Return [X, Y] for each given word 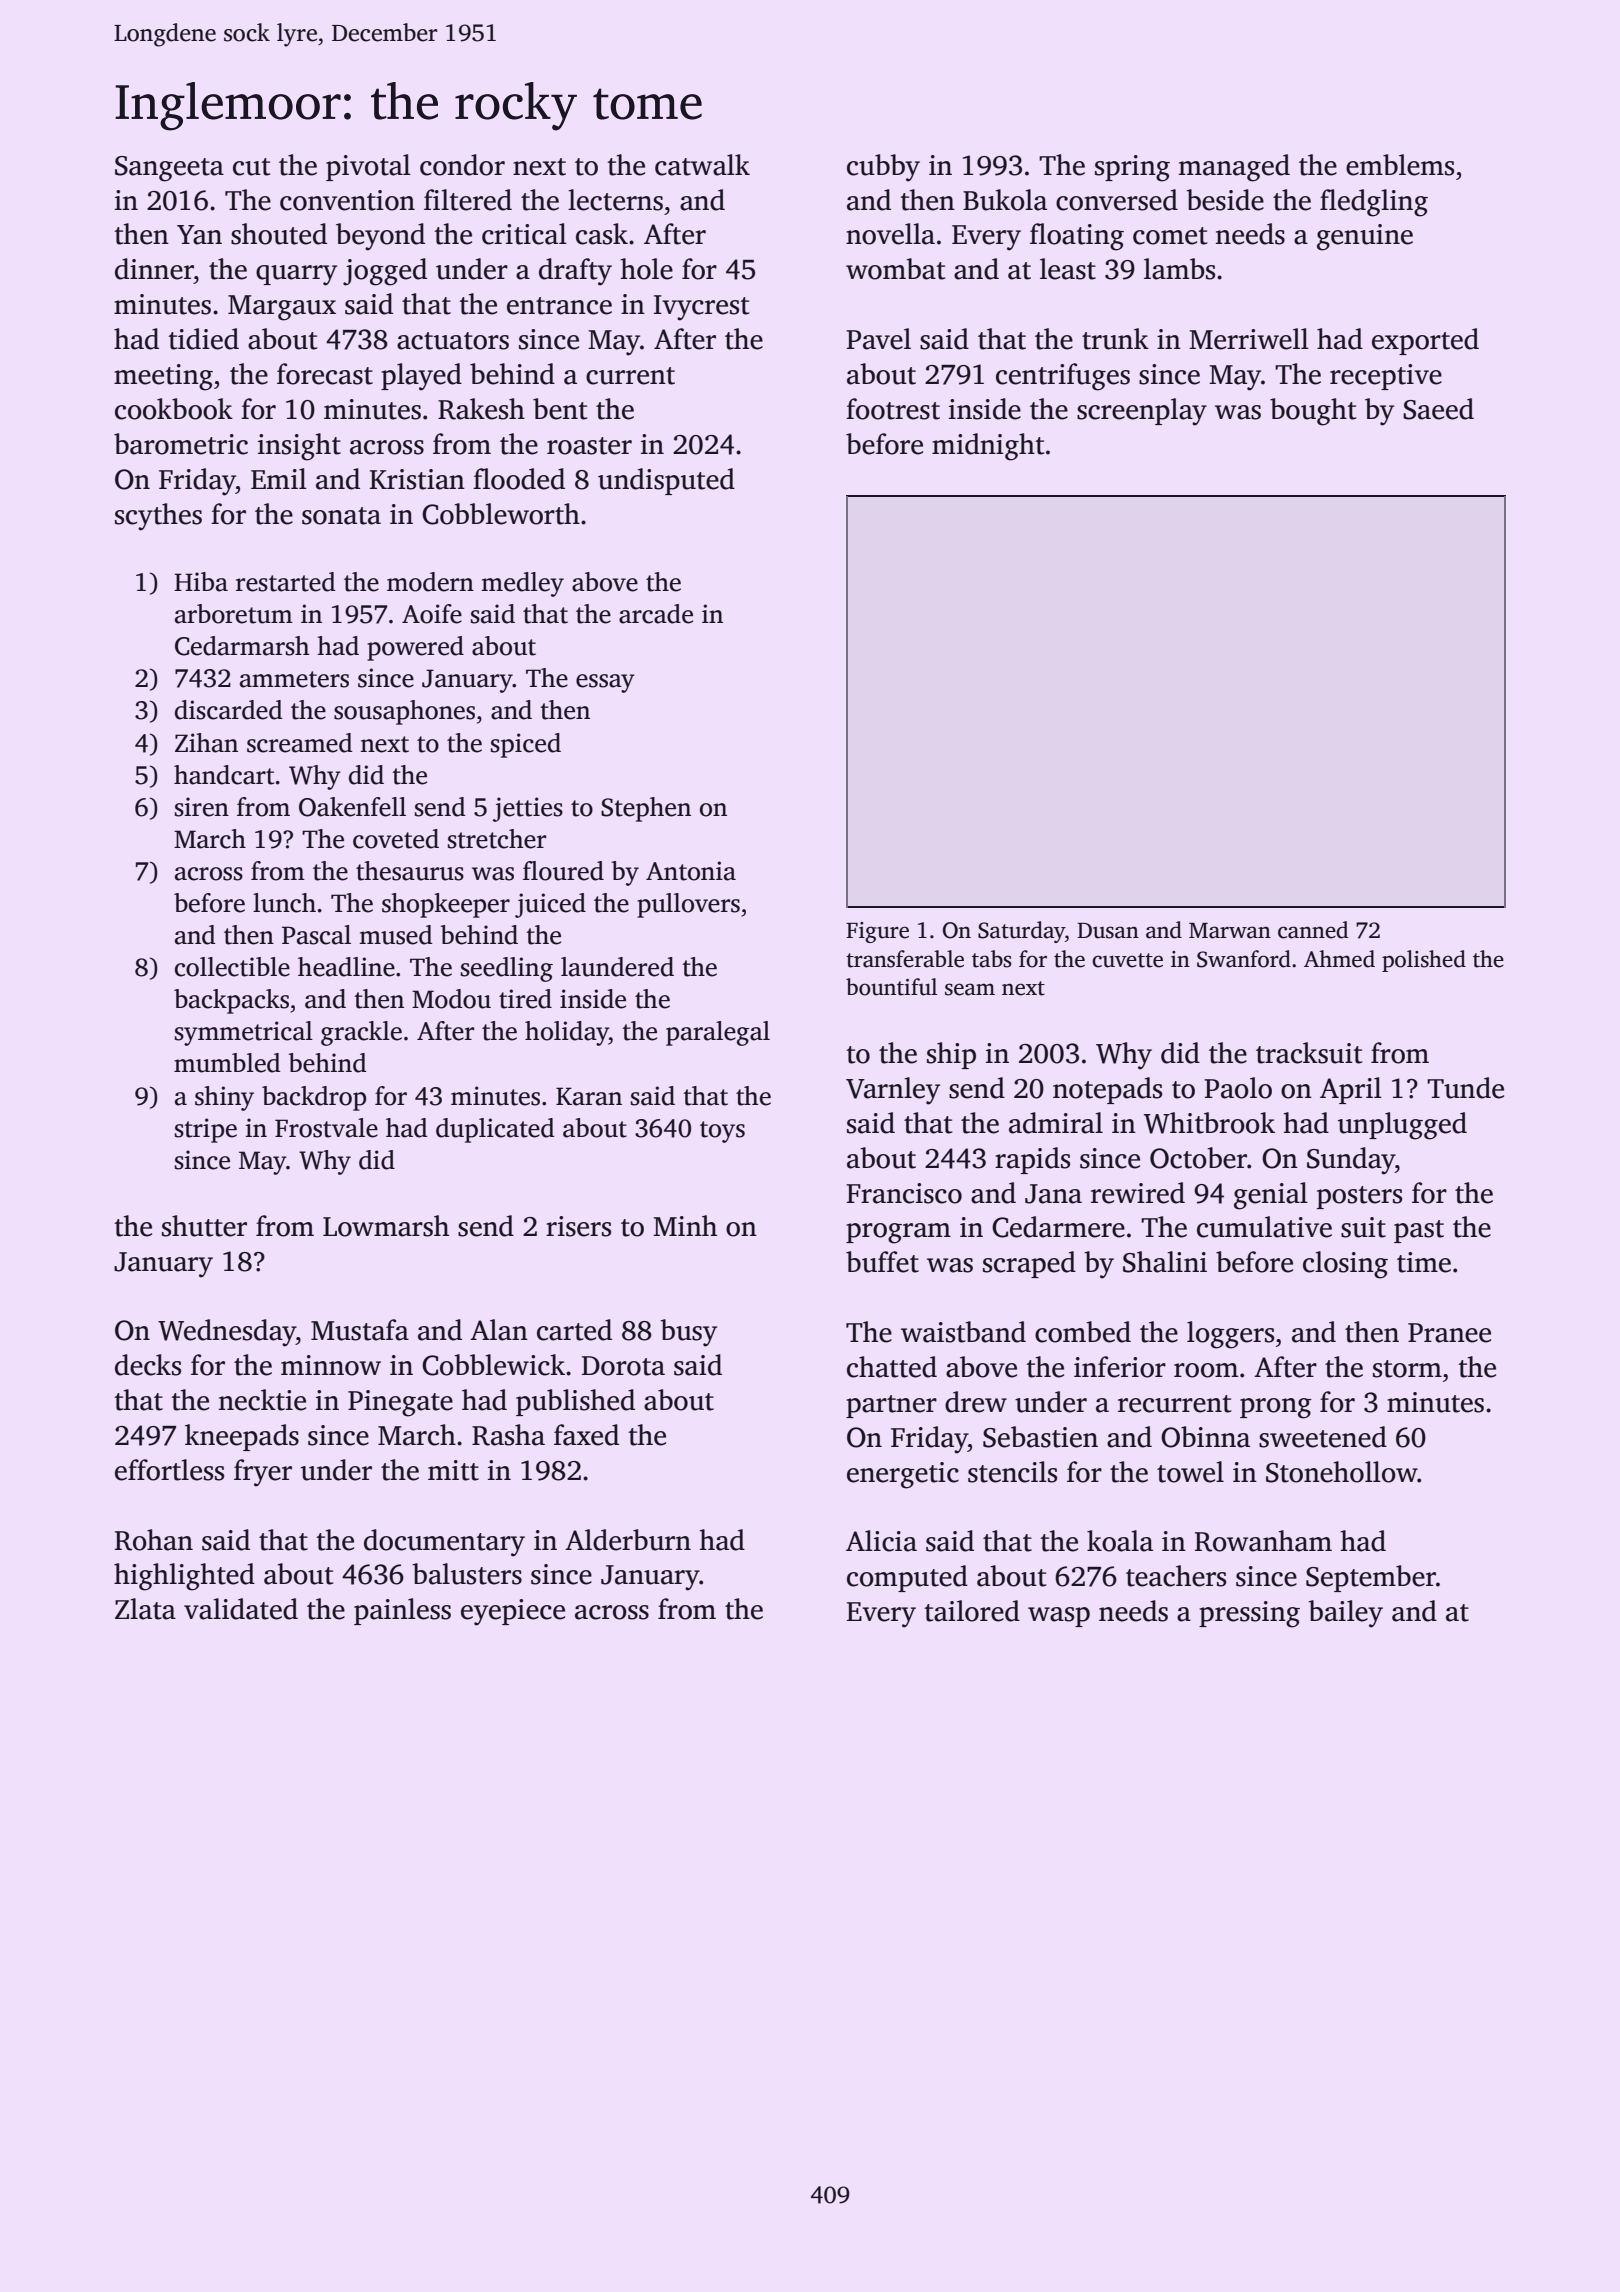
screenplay [1142, 412]
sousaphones [404, 712]
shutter [204, 1226]
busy [688, 1333]
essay [605, 683]
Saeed [1438, 409]
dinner [154, 269]
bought [1313, 412]
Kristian [417, 479]
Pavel [878, 339]
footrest [893, 409]
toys [722, 1132]
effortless [169, 1470]
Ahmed [1339, 959]
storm [1407, 1369]
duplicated [495, 1130]
